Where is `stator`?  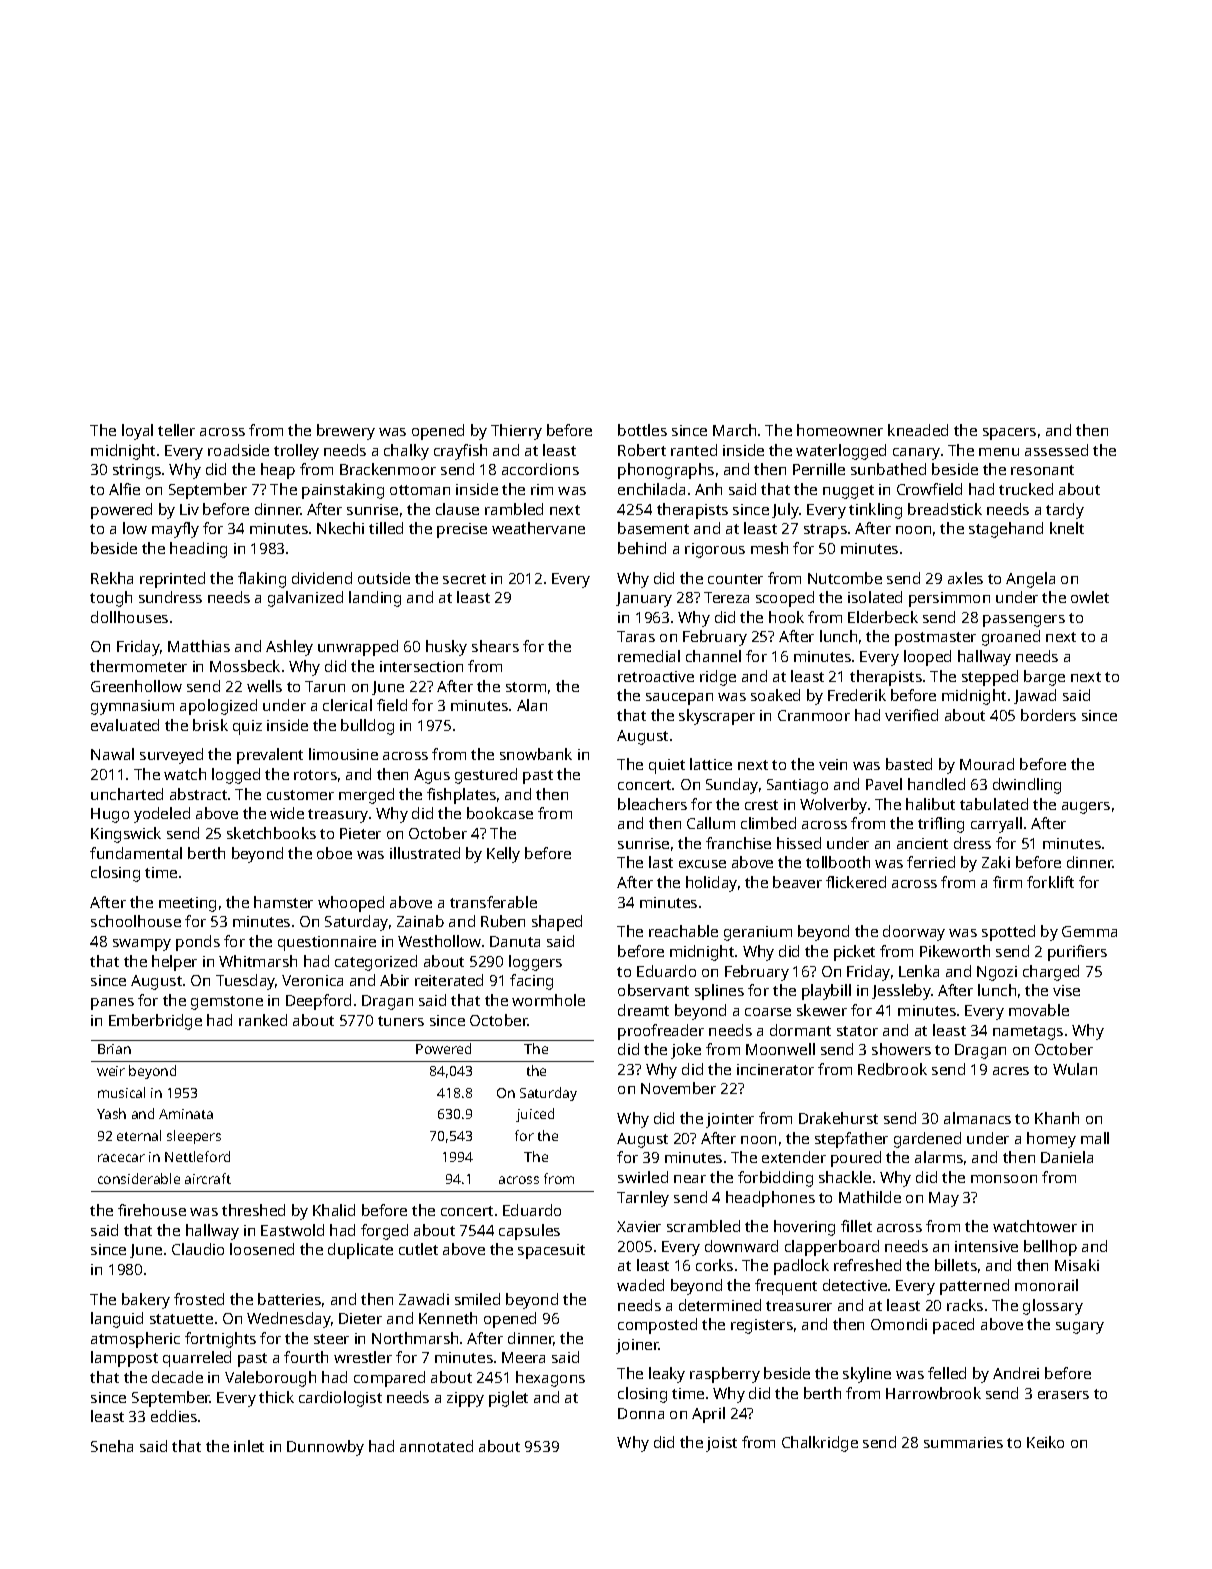 stator is located at coordinates (857, 1031).
